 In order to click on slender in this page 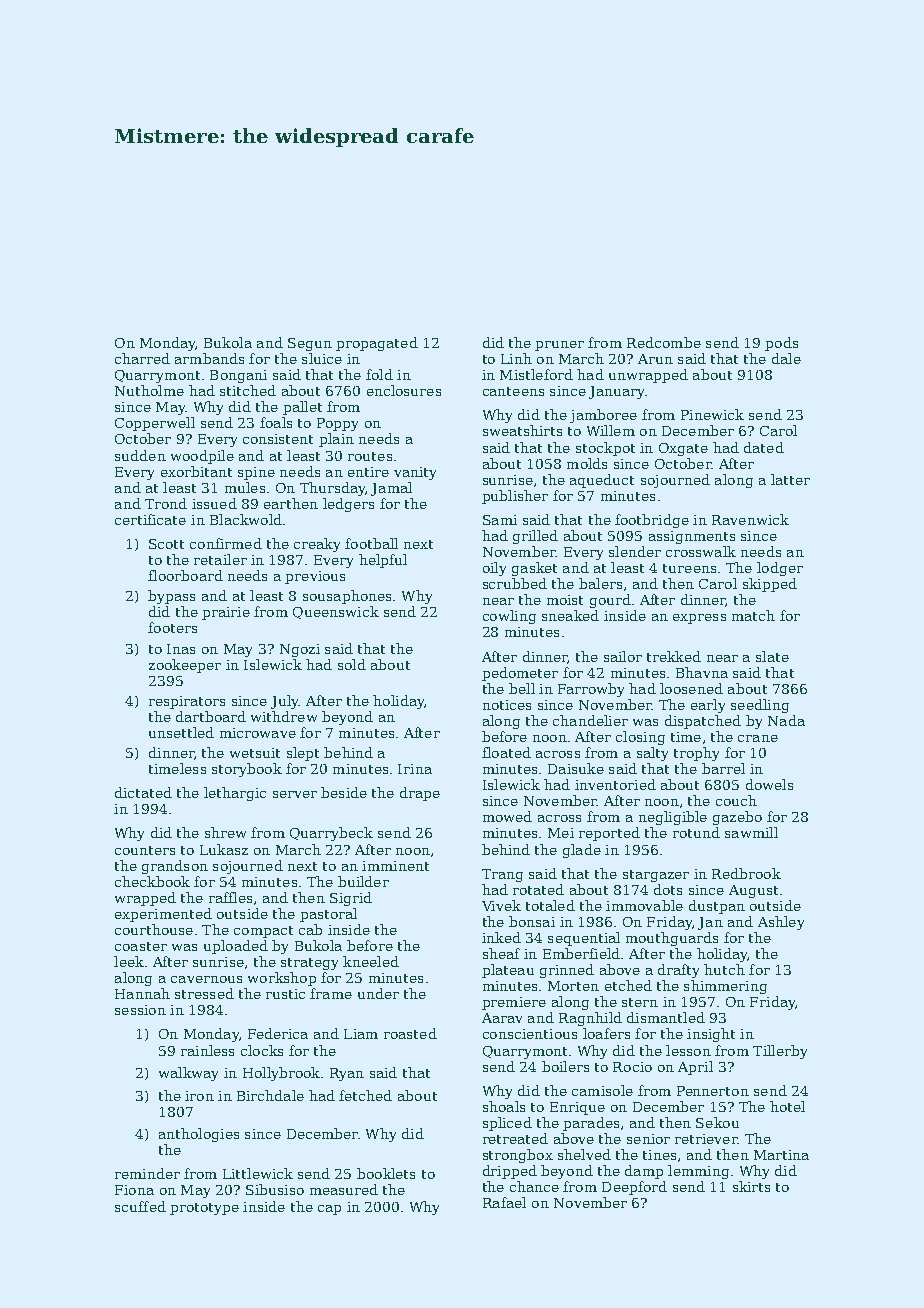, I will do `click(635, 551)`.
